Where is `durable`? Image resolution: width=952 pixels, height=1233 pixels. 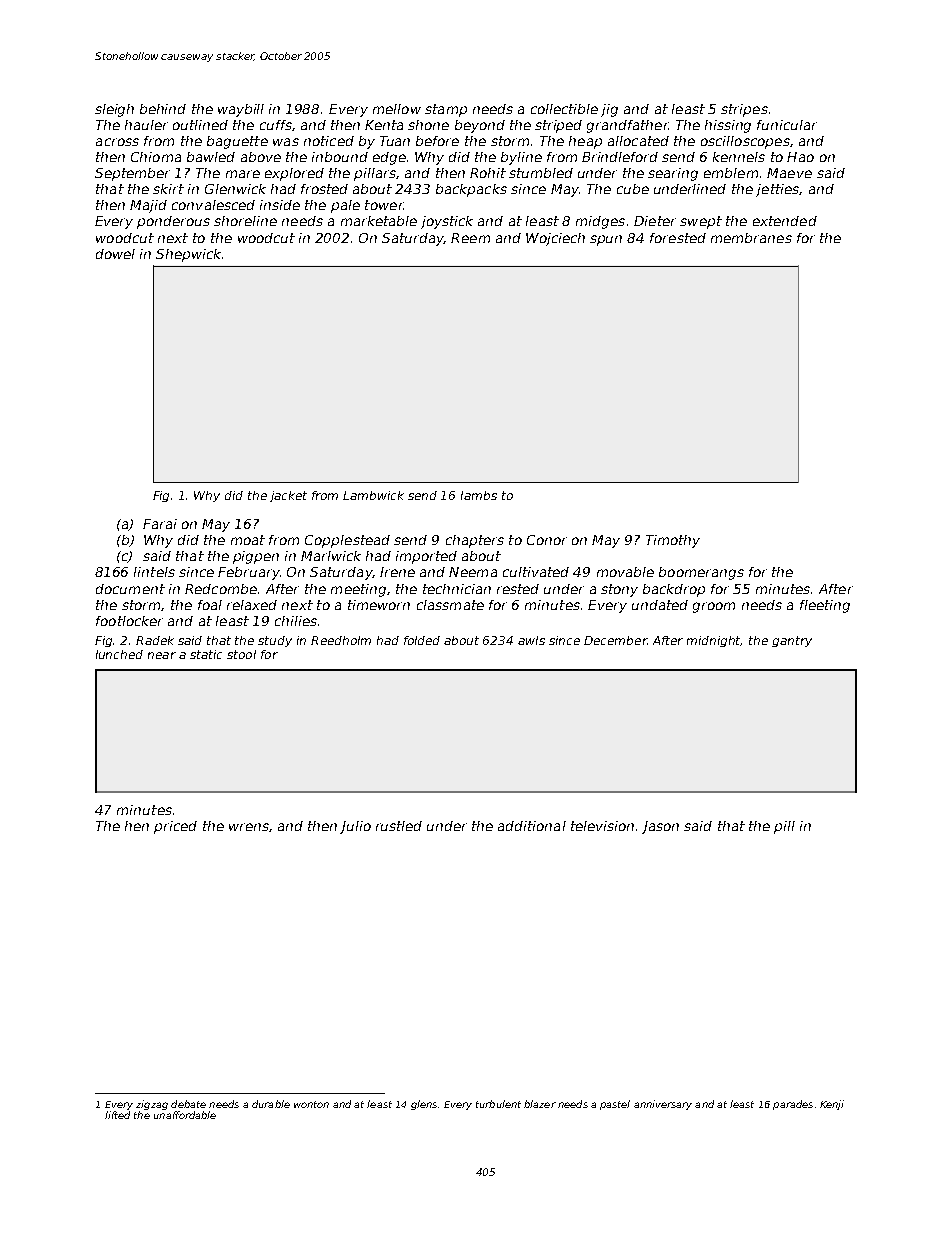
durable is located at coordinates (271, 1104).
